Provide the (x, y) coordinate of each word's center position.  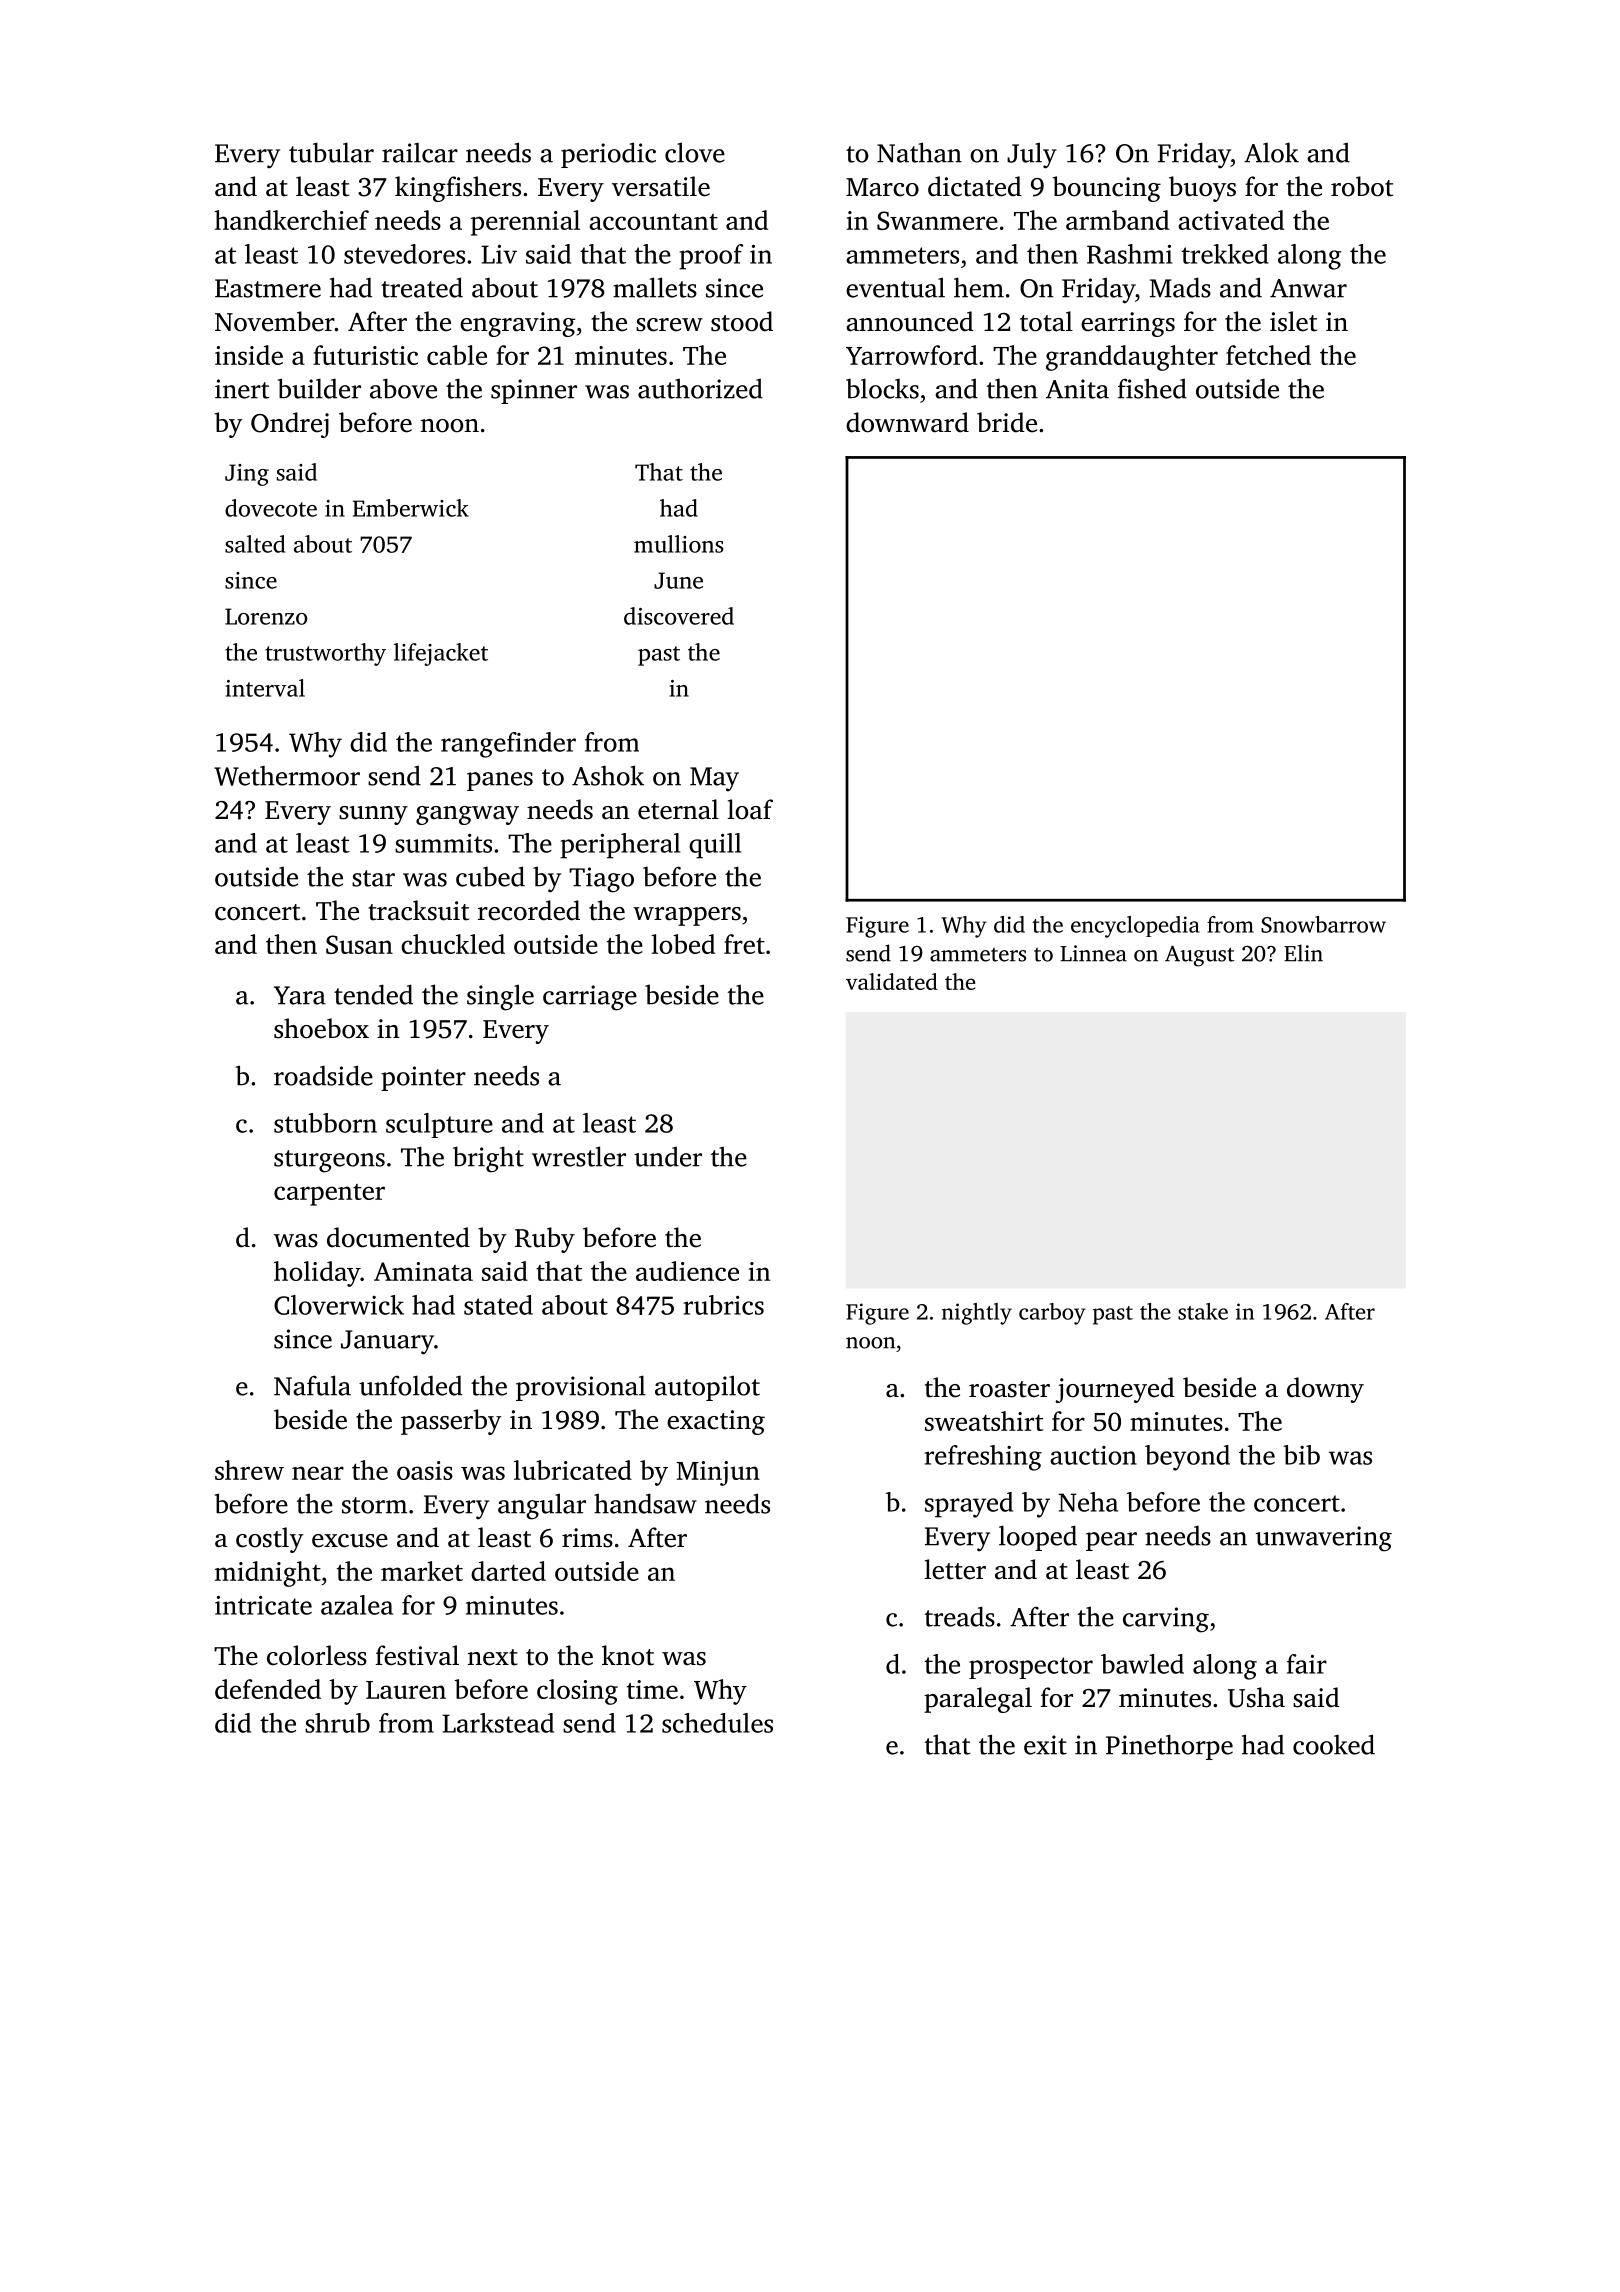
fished (1152, 388)
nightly (977, 1314)
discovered (679, 616)
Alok (1271, 152)
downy (1325, 1390)
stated (498, 1305)
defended (268, 1689)
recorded (529, 910)
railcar (420, 152)
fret (744, 944)
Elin (1303, 953)
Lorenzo (266, 616)
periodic (608, 155)
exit (1045, 1745)
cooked (1334, 1744)
